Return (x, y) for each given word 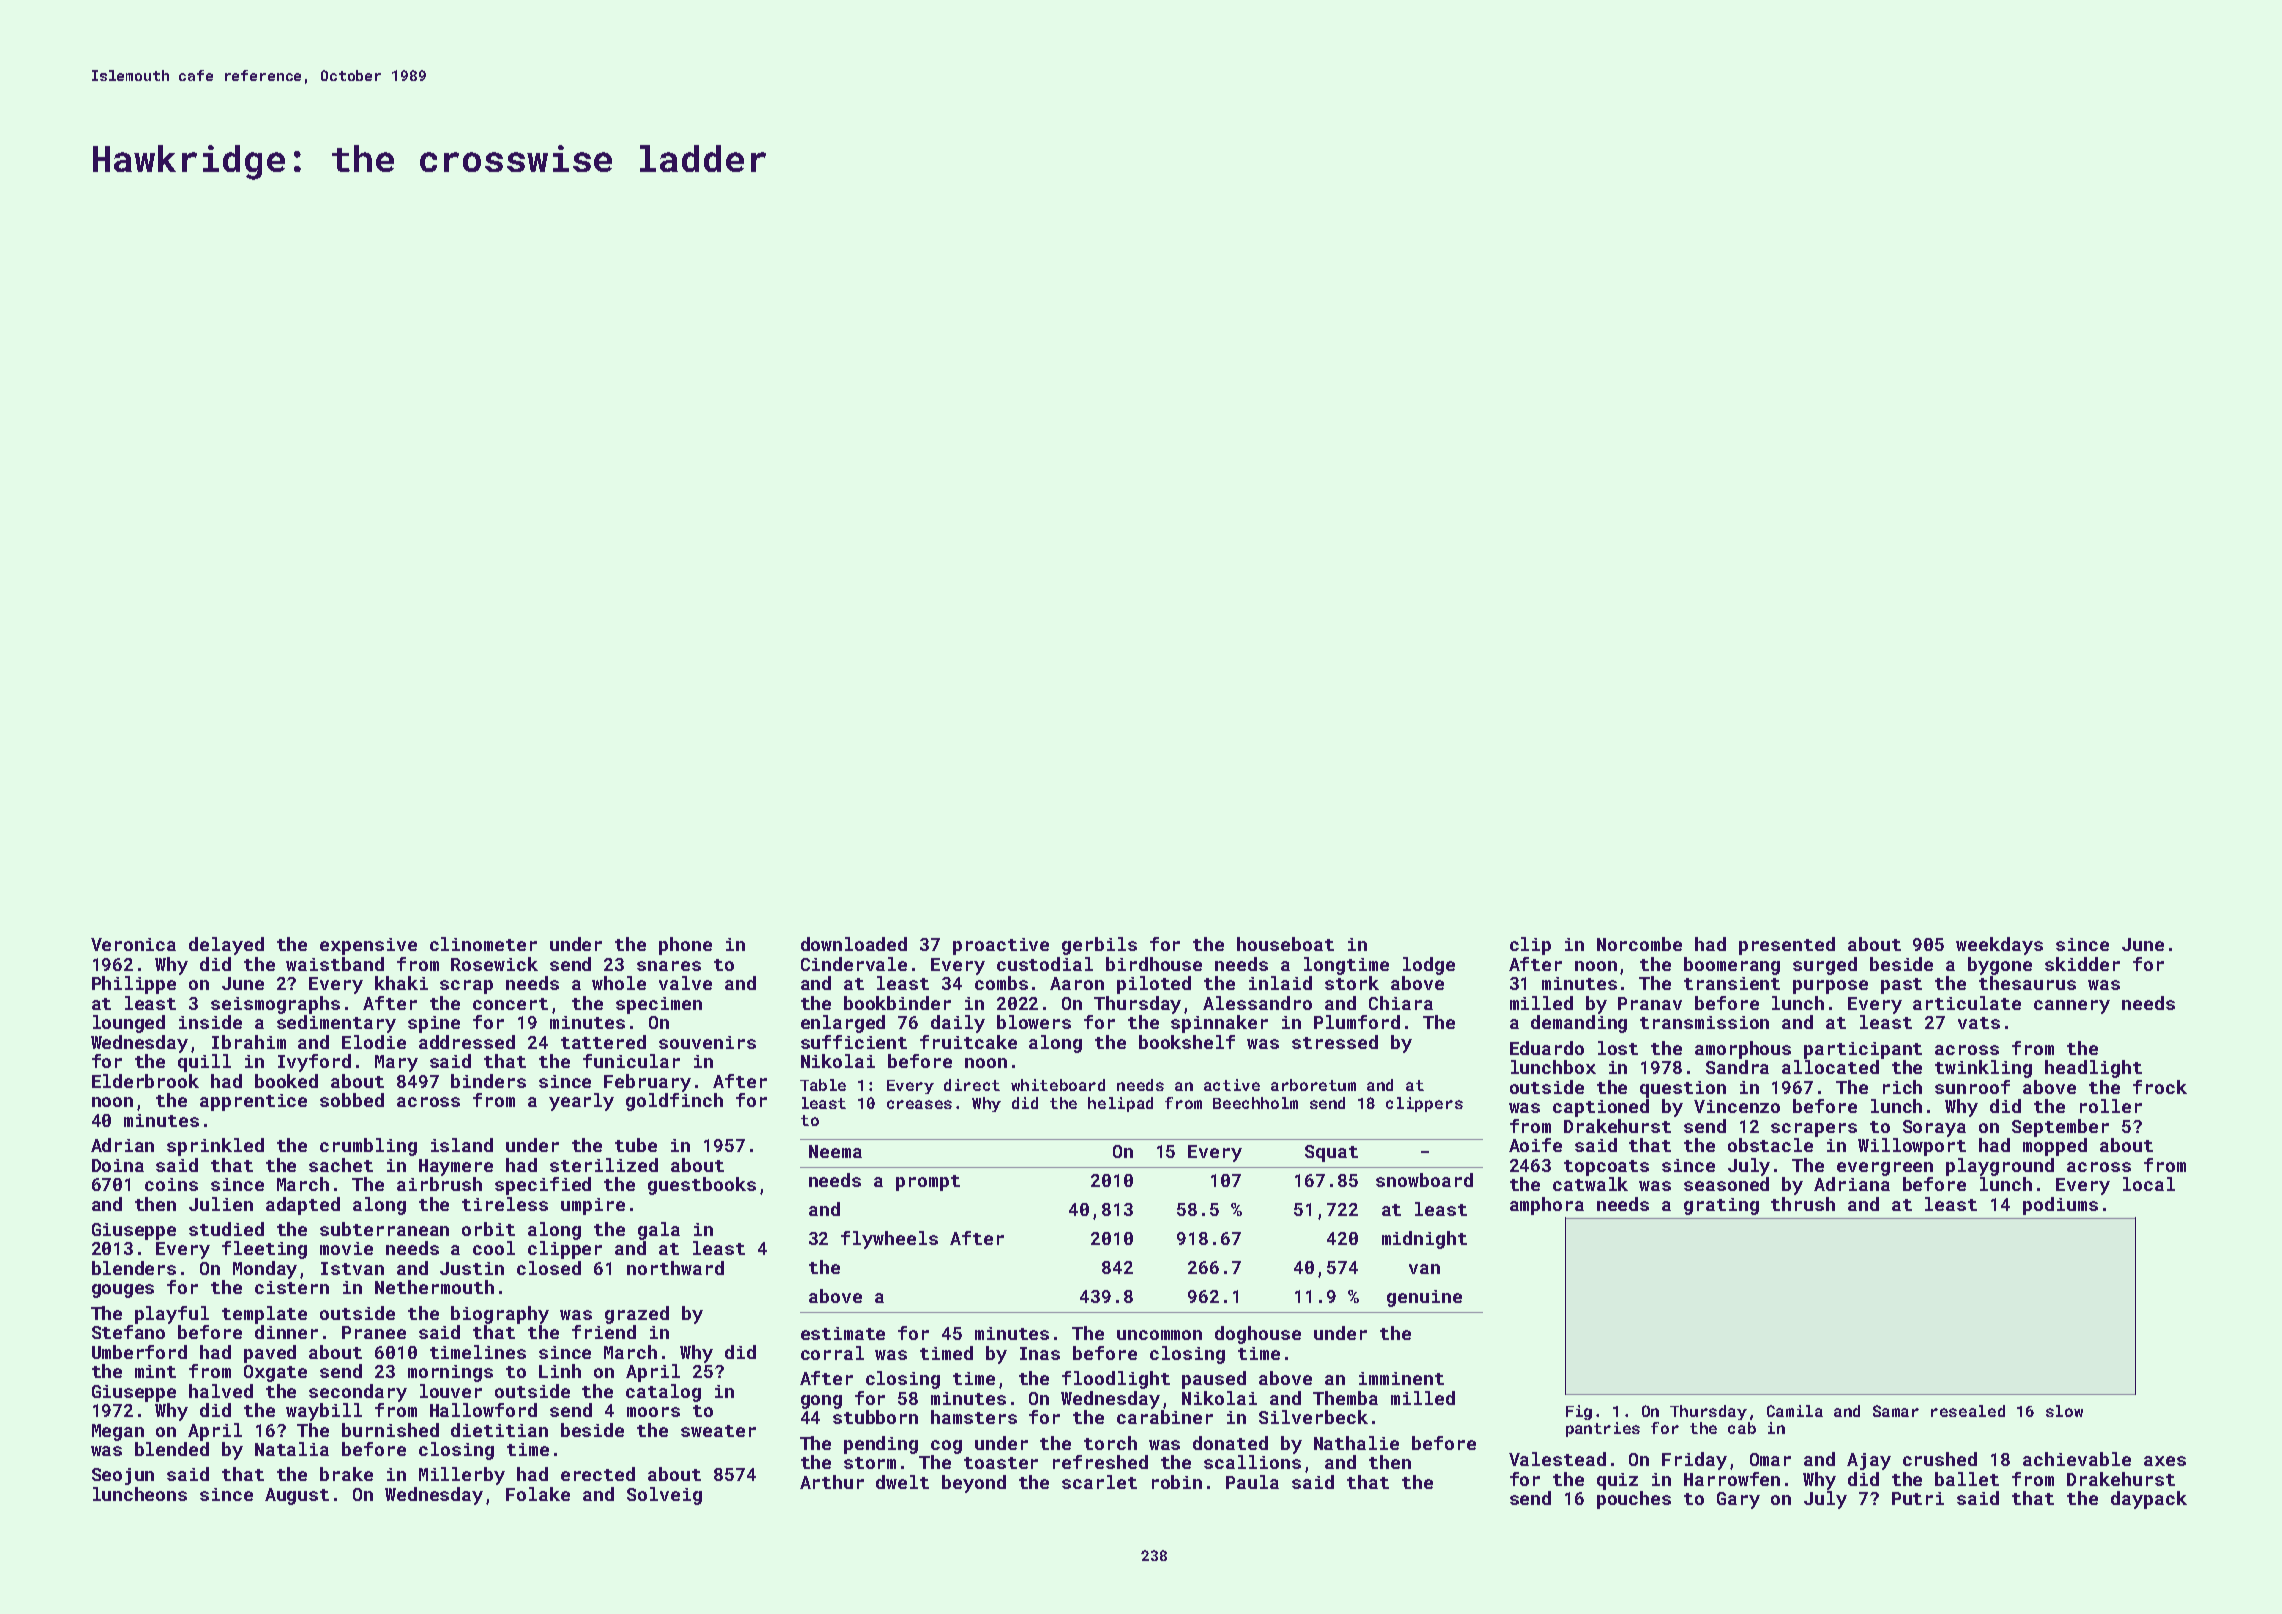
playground (2000, 1167)
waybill (324, 1412)
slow (2064, 1411)
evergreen (1885, 1169)
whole (619, 983)
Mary (396, 1063)
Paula (1252, 1482)
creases (919, 1104)
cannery (2072, 1007)
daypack (2149, 1500)
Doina (118, 1165)
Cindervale (854, 964)
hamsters (974, 1417)
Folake (538, 1494)
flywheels (889, 1240)
